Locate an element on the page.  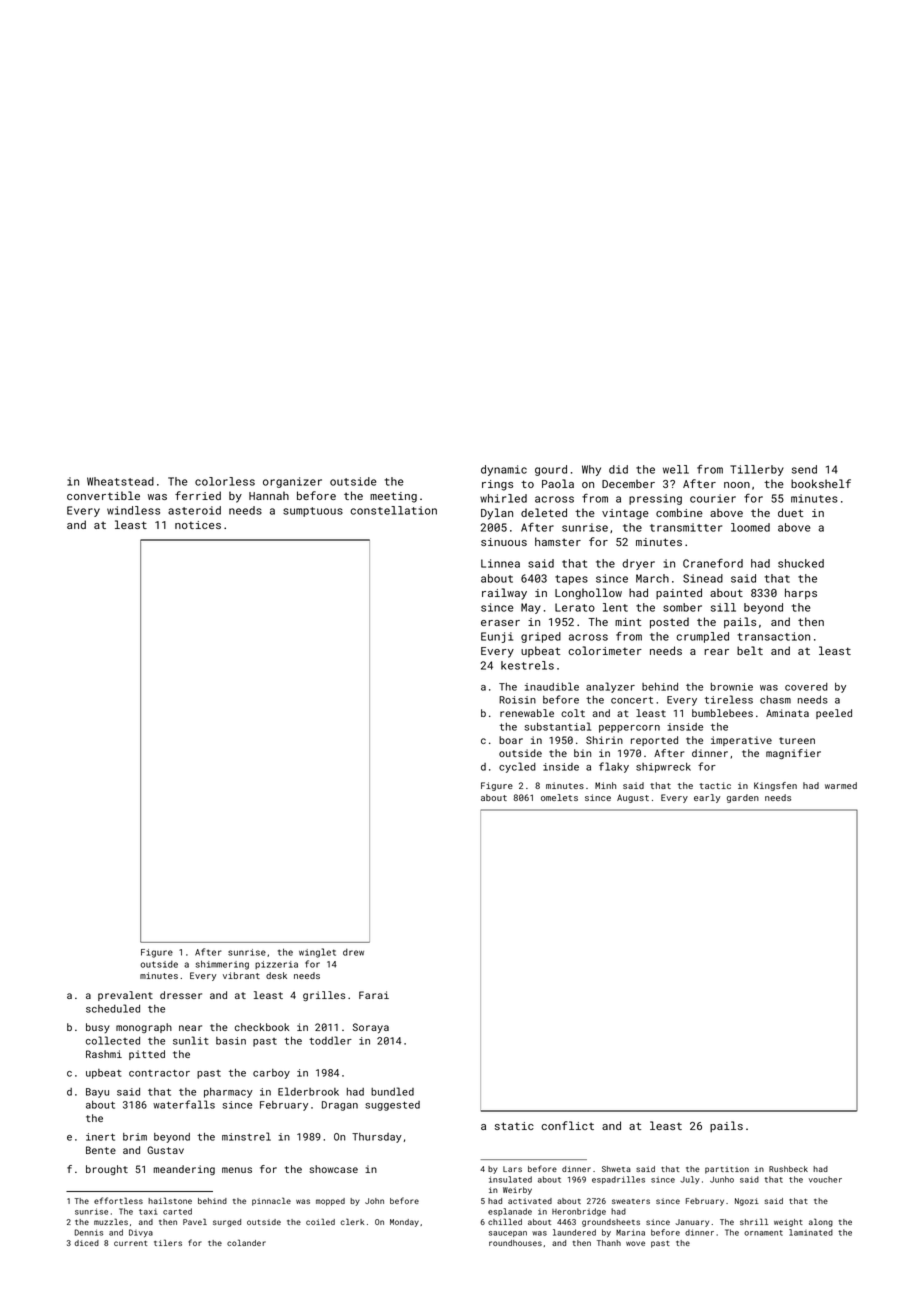
transaction is located at coordinates (774, 636).
